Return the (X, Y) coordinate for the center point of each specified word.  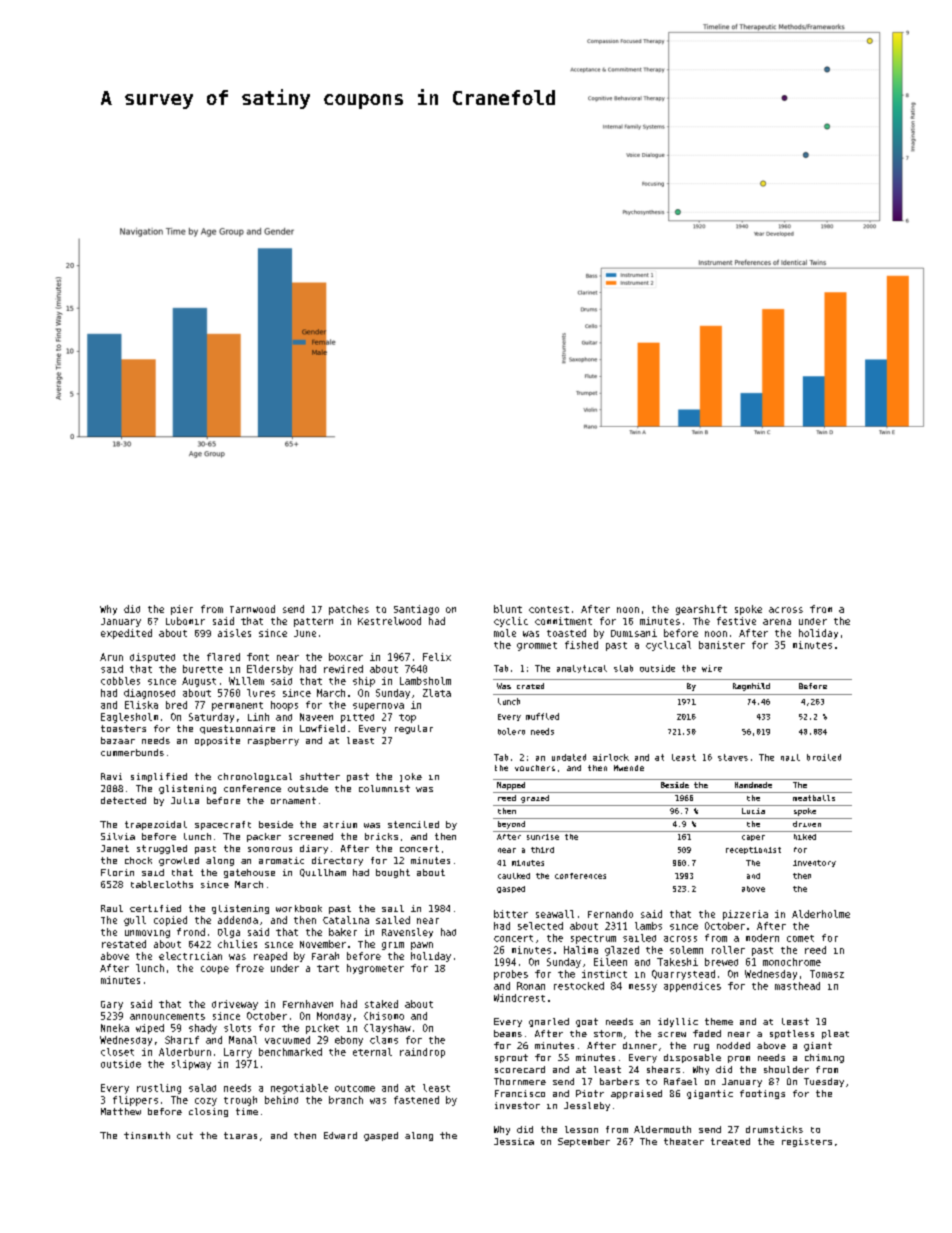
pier (182, 610)
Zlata (437, 693)
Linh (258, 717)
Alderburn (185, 1052)
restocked (579, 986)
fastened (416, 1100)
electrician (190, 956)
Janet (115, 848)
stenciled (413, 824)
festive (736, 621)
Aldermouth (662, 1129)
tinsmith (147, 1135)
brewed (721, 962)
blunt (508, 609)
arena (777, 622)
